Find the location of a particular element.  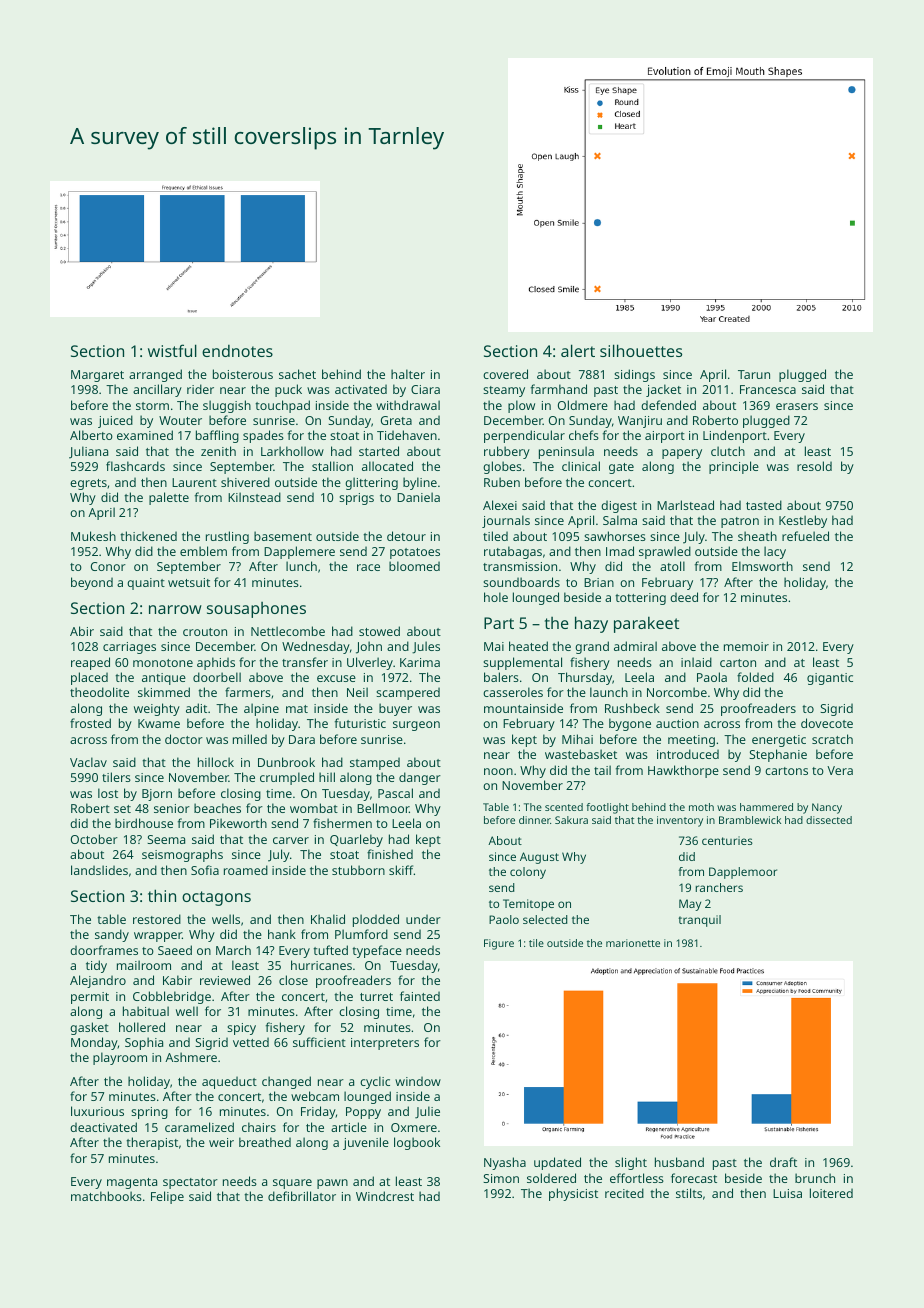

tranquil is located at coordinates (699, 921).
